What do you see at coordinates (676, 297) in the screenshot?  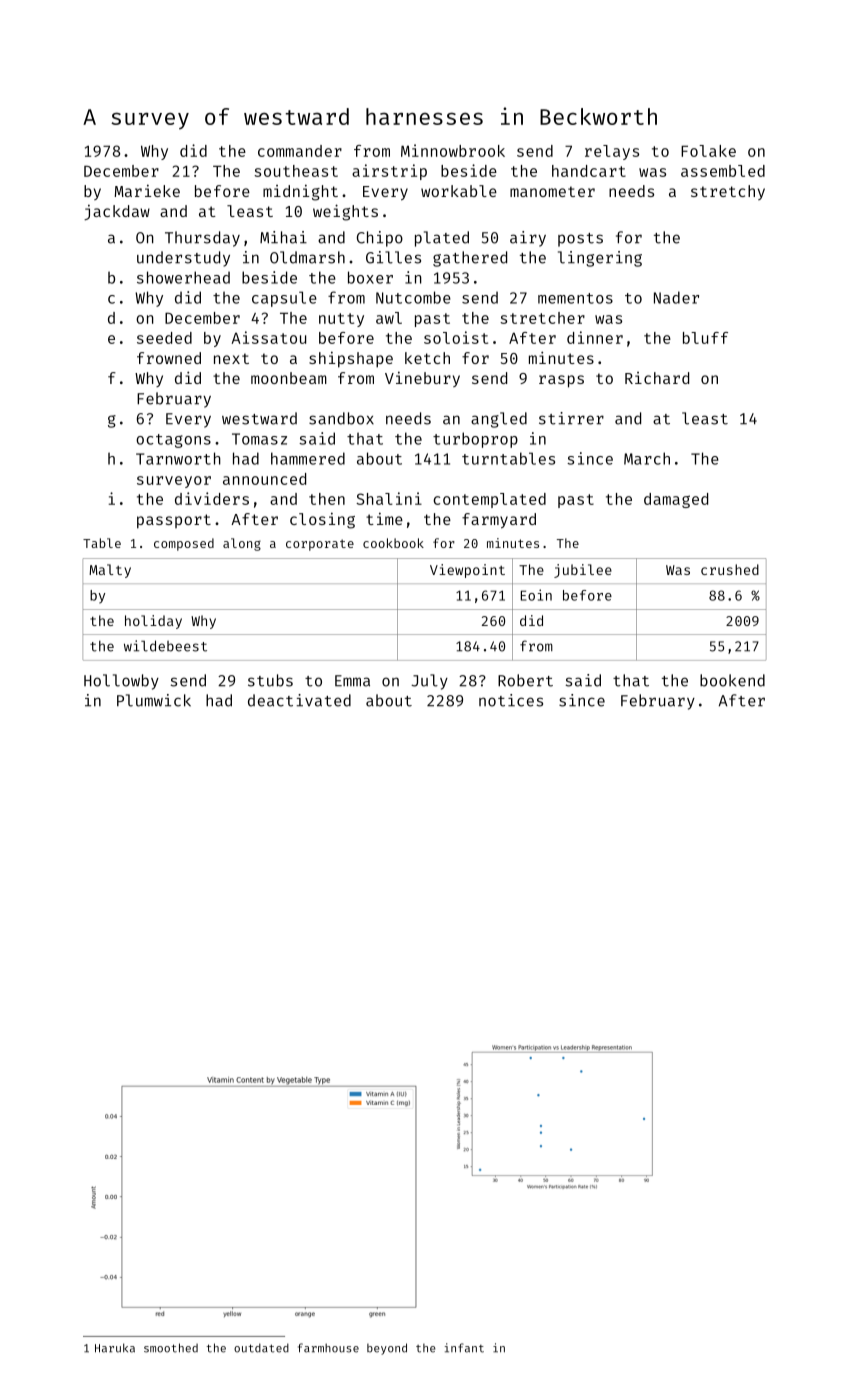 I see `Nader` at bounding box center [676, 297].
